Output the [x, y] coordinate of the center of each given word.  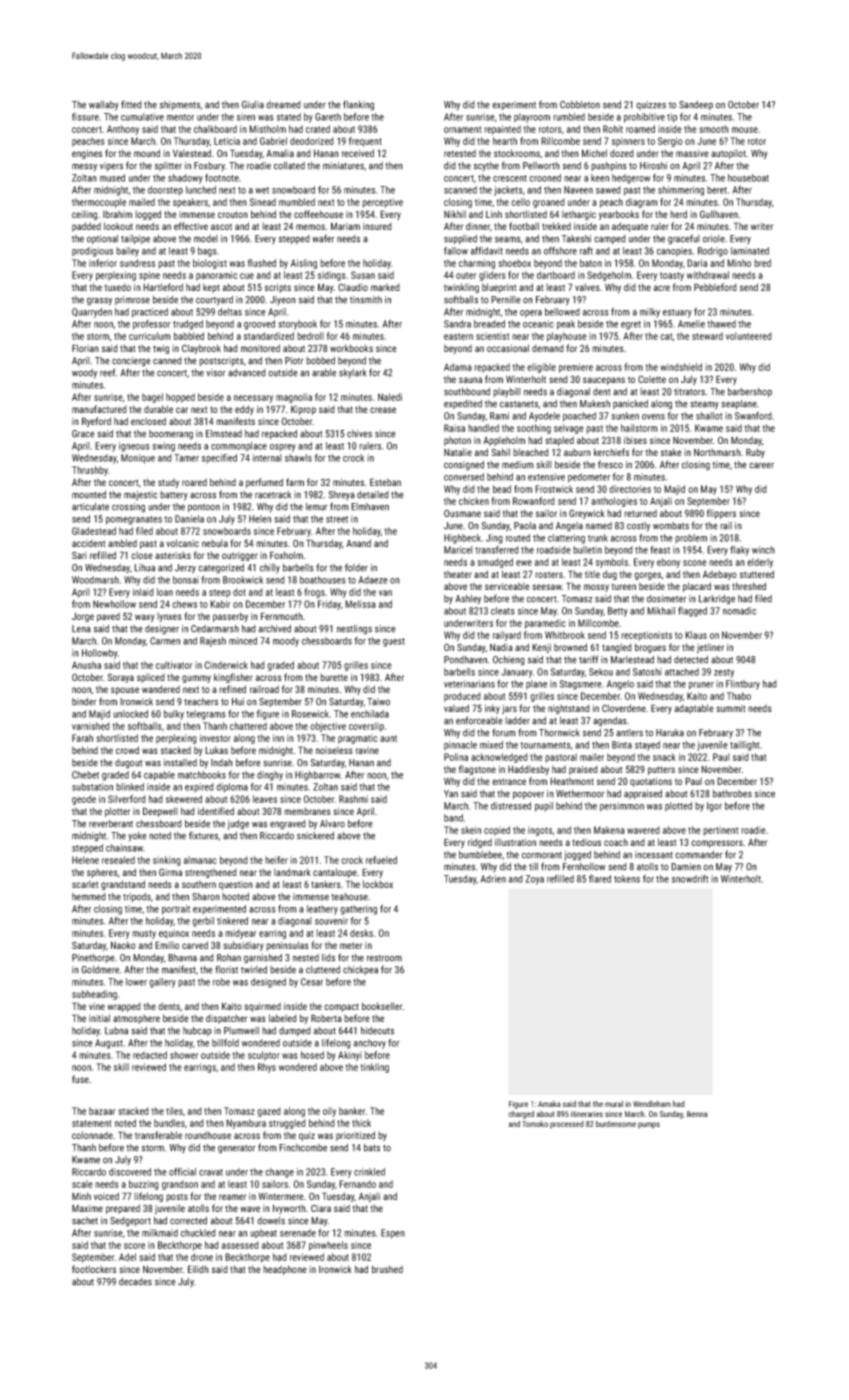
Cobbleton [580, 105]
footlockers [94, 1269]
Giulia [253, 105]
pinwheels [328, 1246]
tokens [627, 879]
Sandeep [696, 105]
